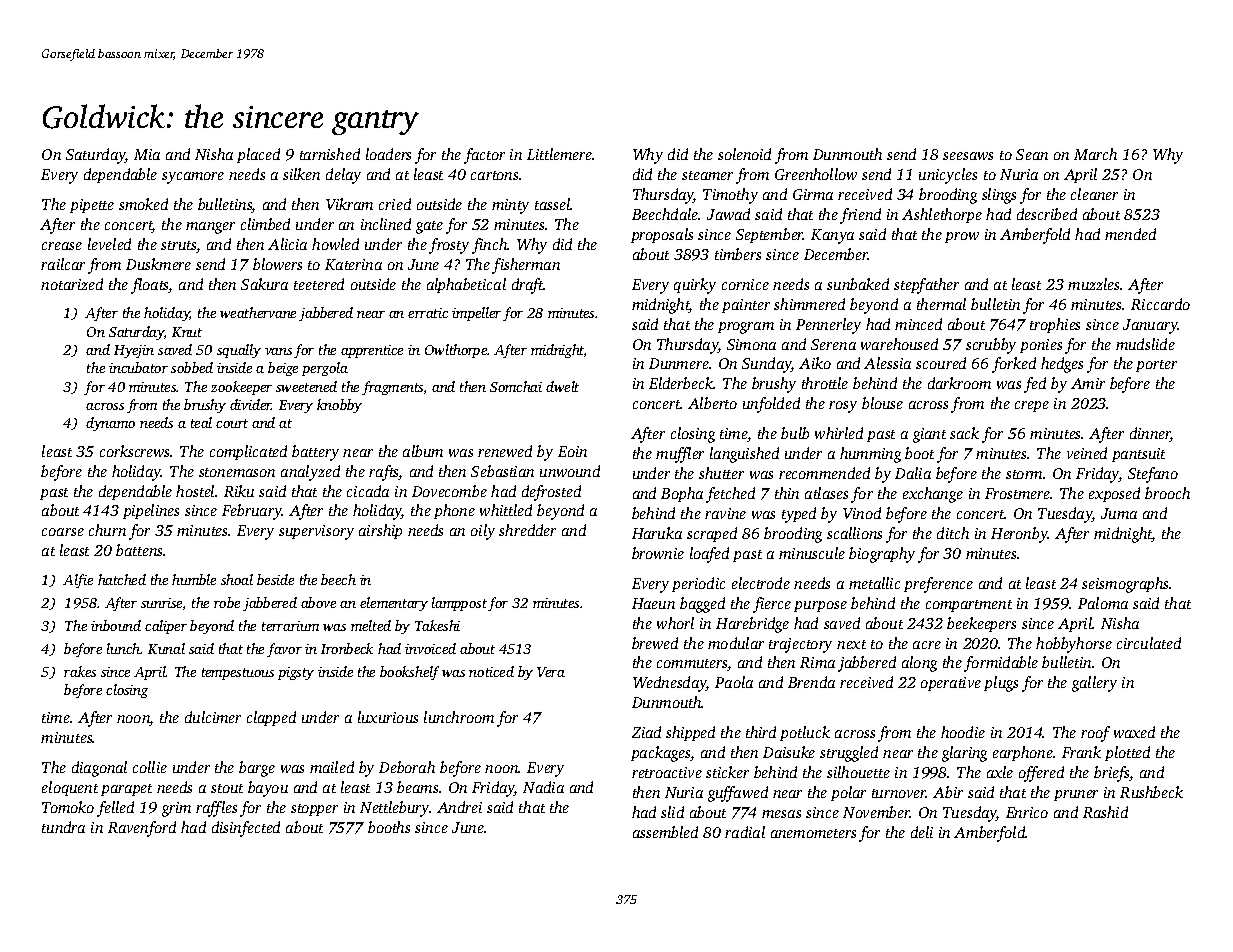  I want to click on shredder, so click(527, 530).
